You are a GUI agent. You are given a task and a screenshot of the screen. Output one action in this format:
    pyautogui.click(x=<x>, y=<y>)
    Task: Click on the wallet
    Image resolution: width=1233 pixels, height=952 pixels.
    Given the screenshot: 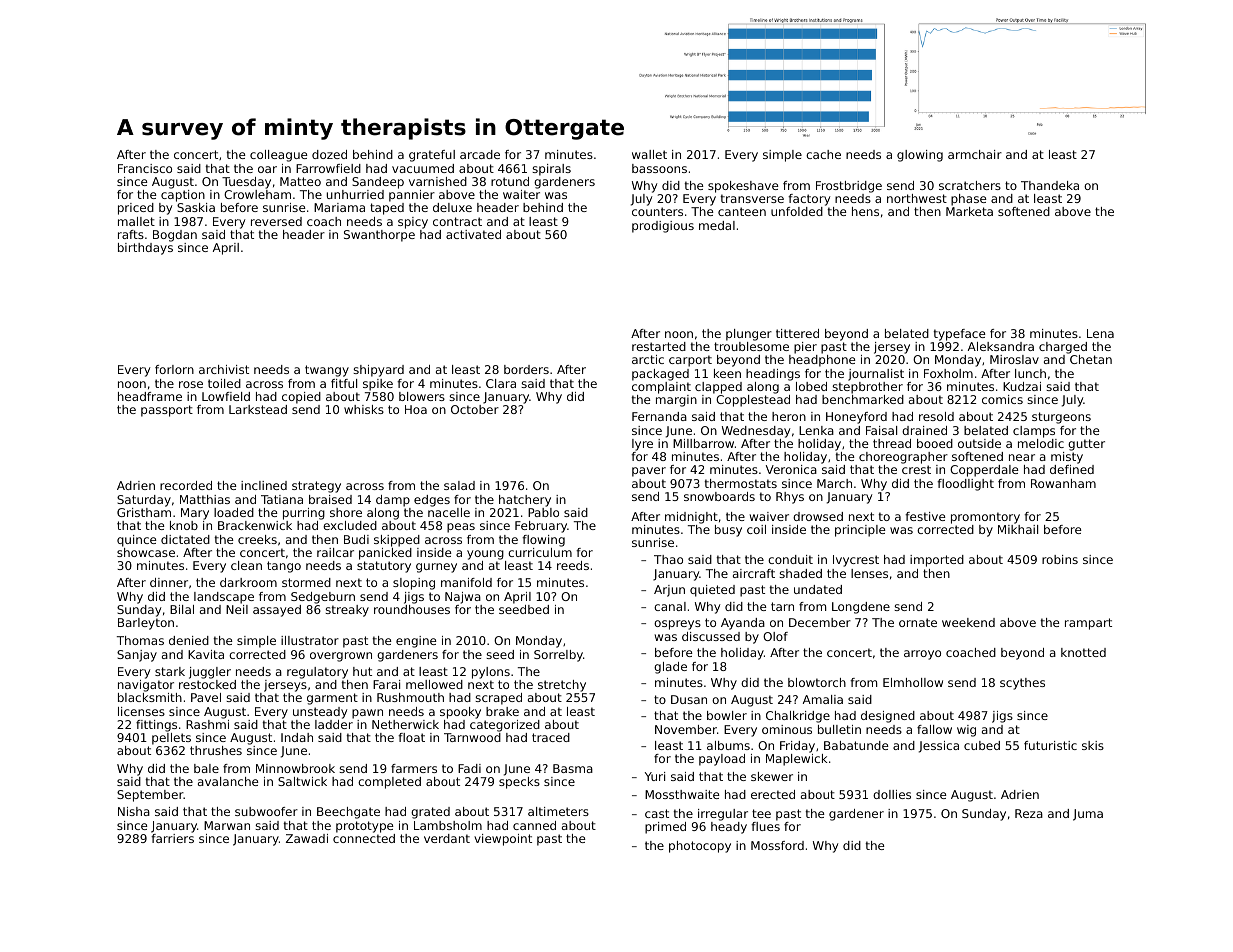 What is the action you would take?
    pyautogui.click(x=649, y=154)
